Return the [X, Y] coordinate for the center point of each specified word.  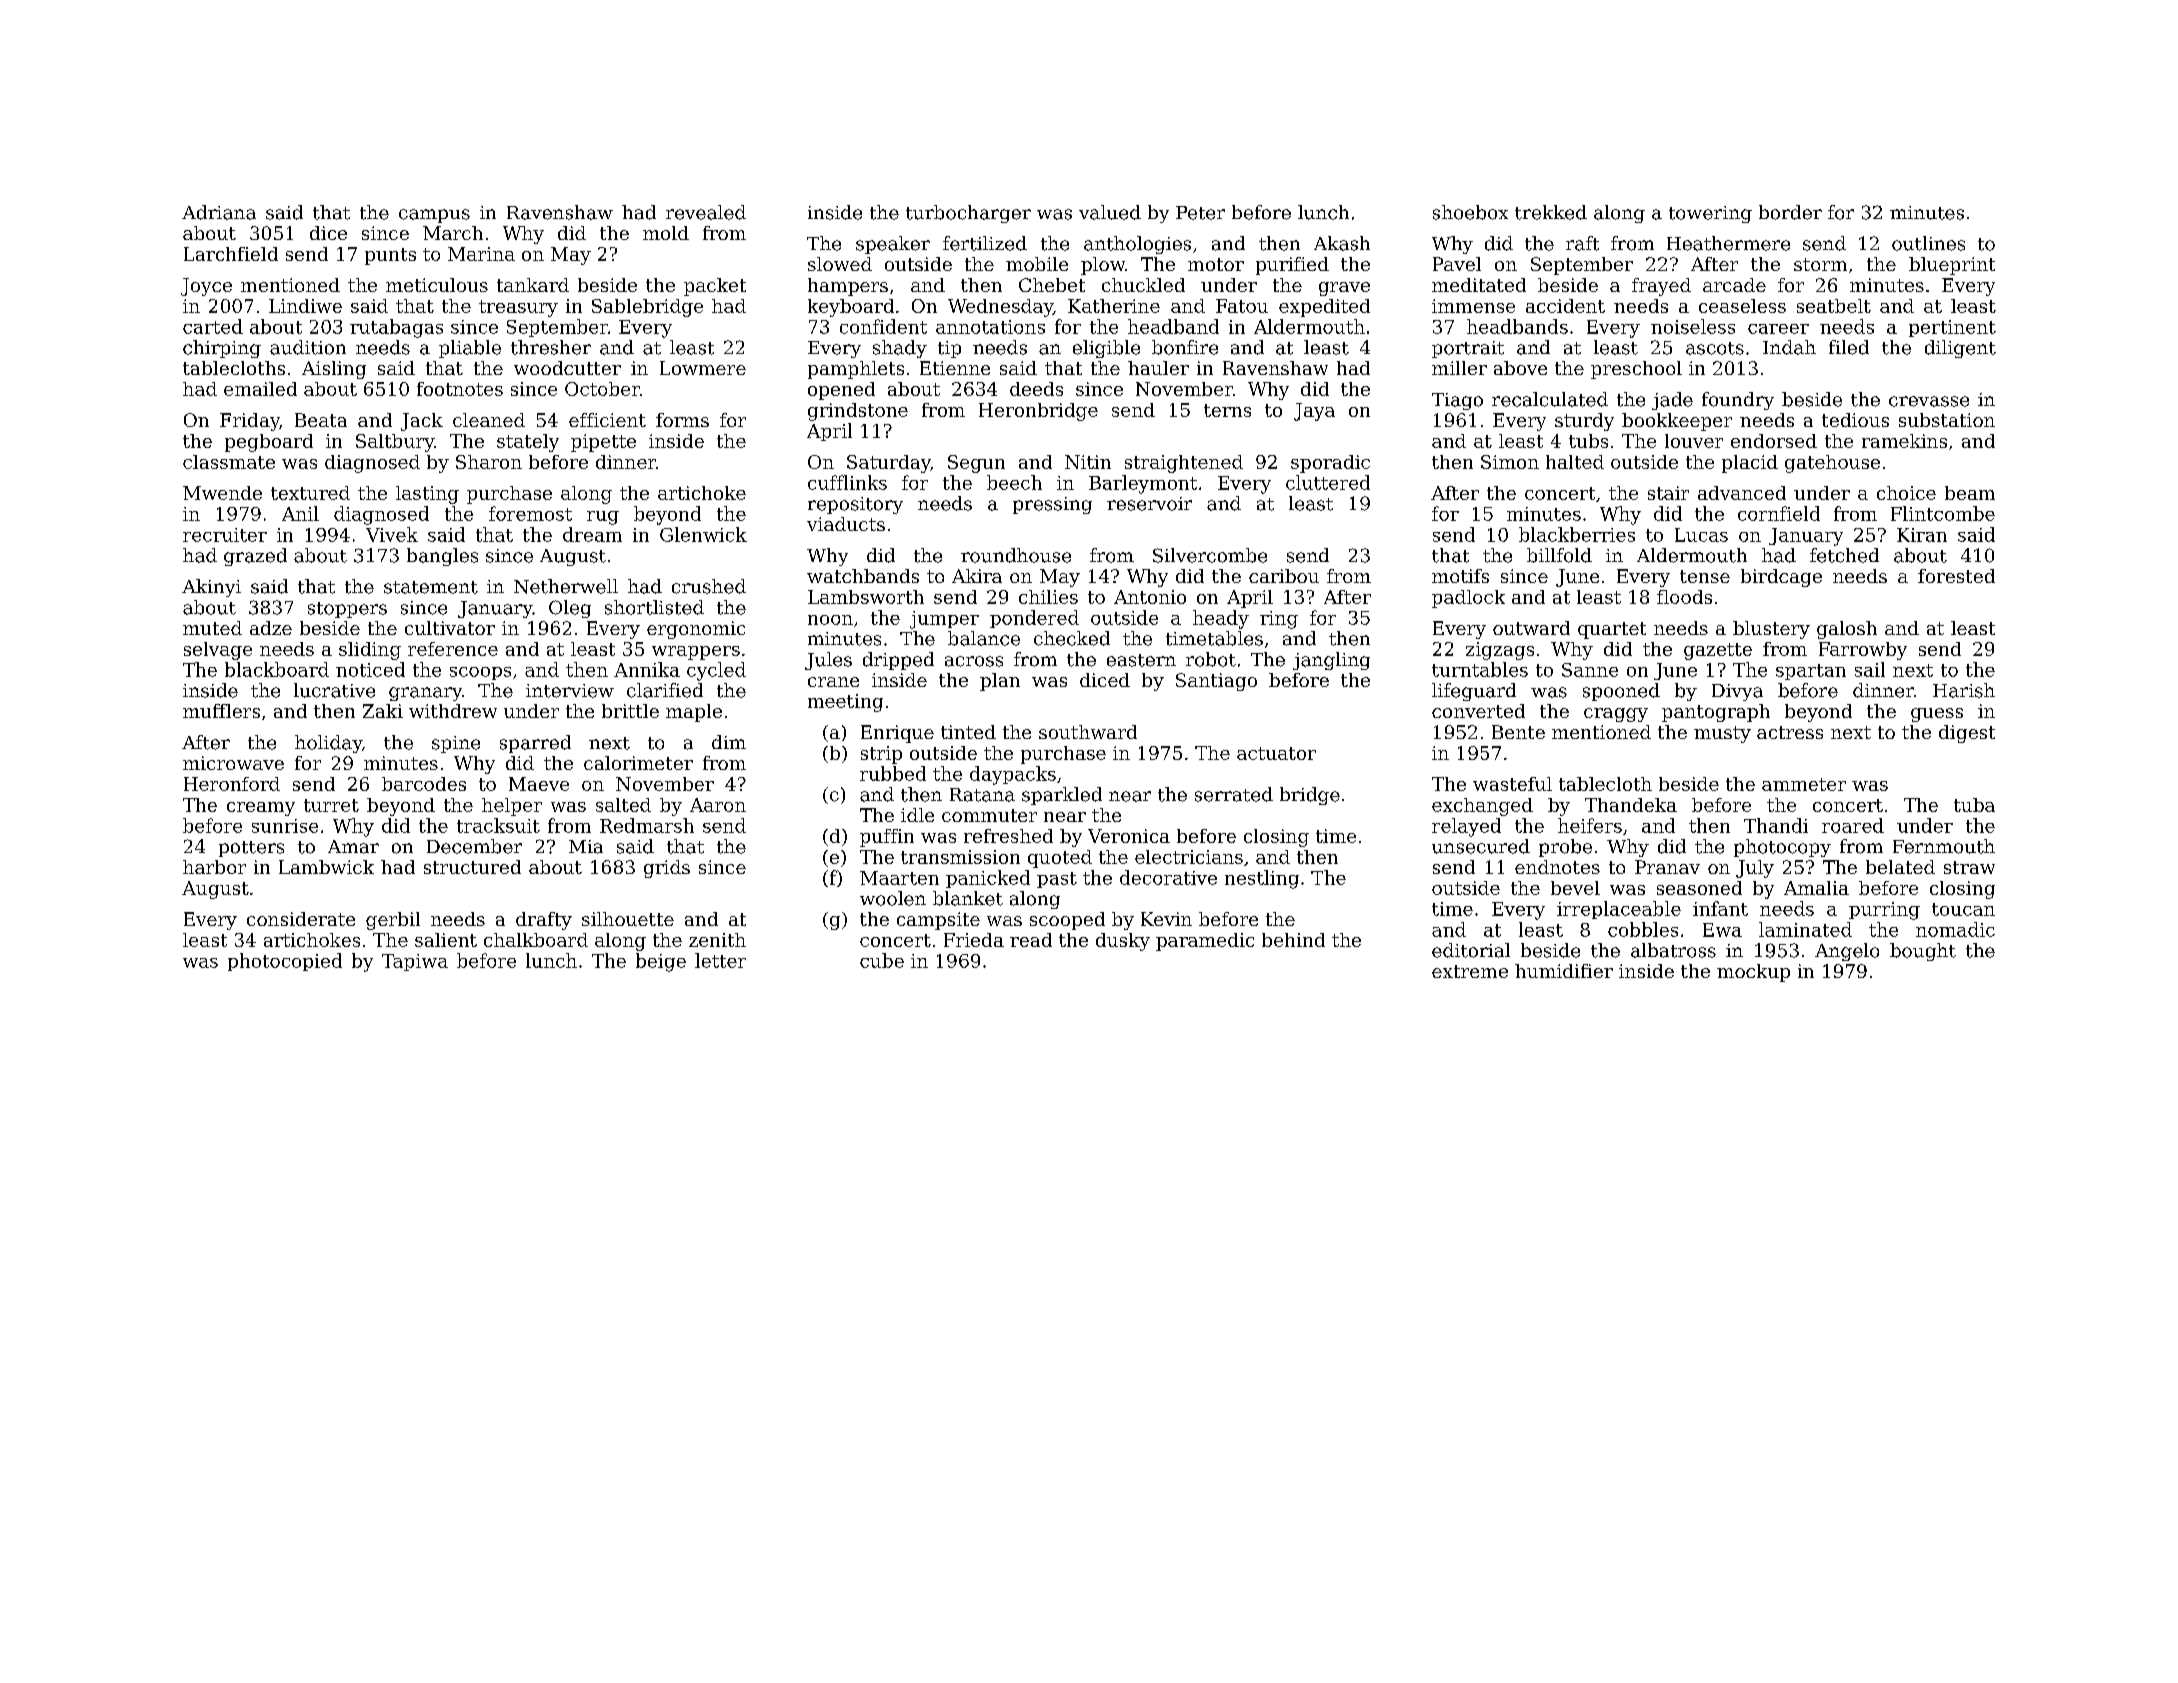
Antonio [1150, 597]
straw [1969, 867]
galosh [1847, 630]
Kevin [1166, 919]
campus [434, 216]
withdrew [453, 711]
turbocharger [968, 214]
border [1790, 212]
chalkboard [536, 940]
